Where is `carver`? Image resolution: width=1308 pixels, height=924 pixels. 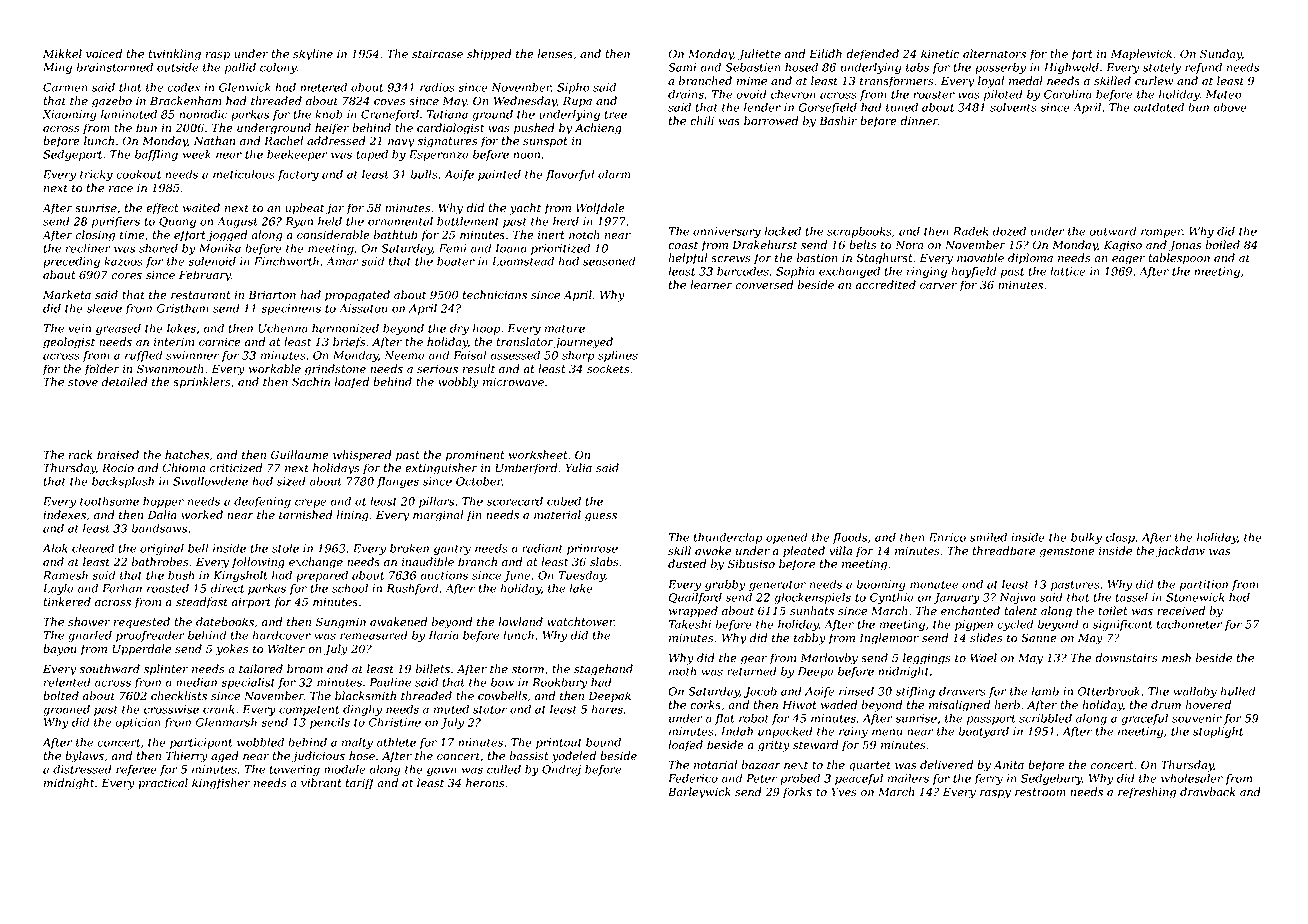 carver is located at coordinates (938, 286).
